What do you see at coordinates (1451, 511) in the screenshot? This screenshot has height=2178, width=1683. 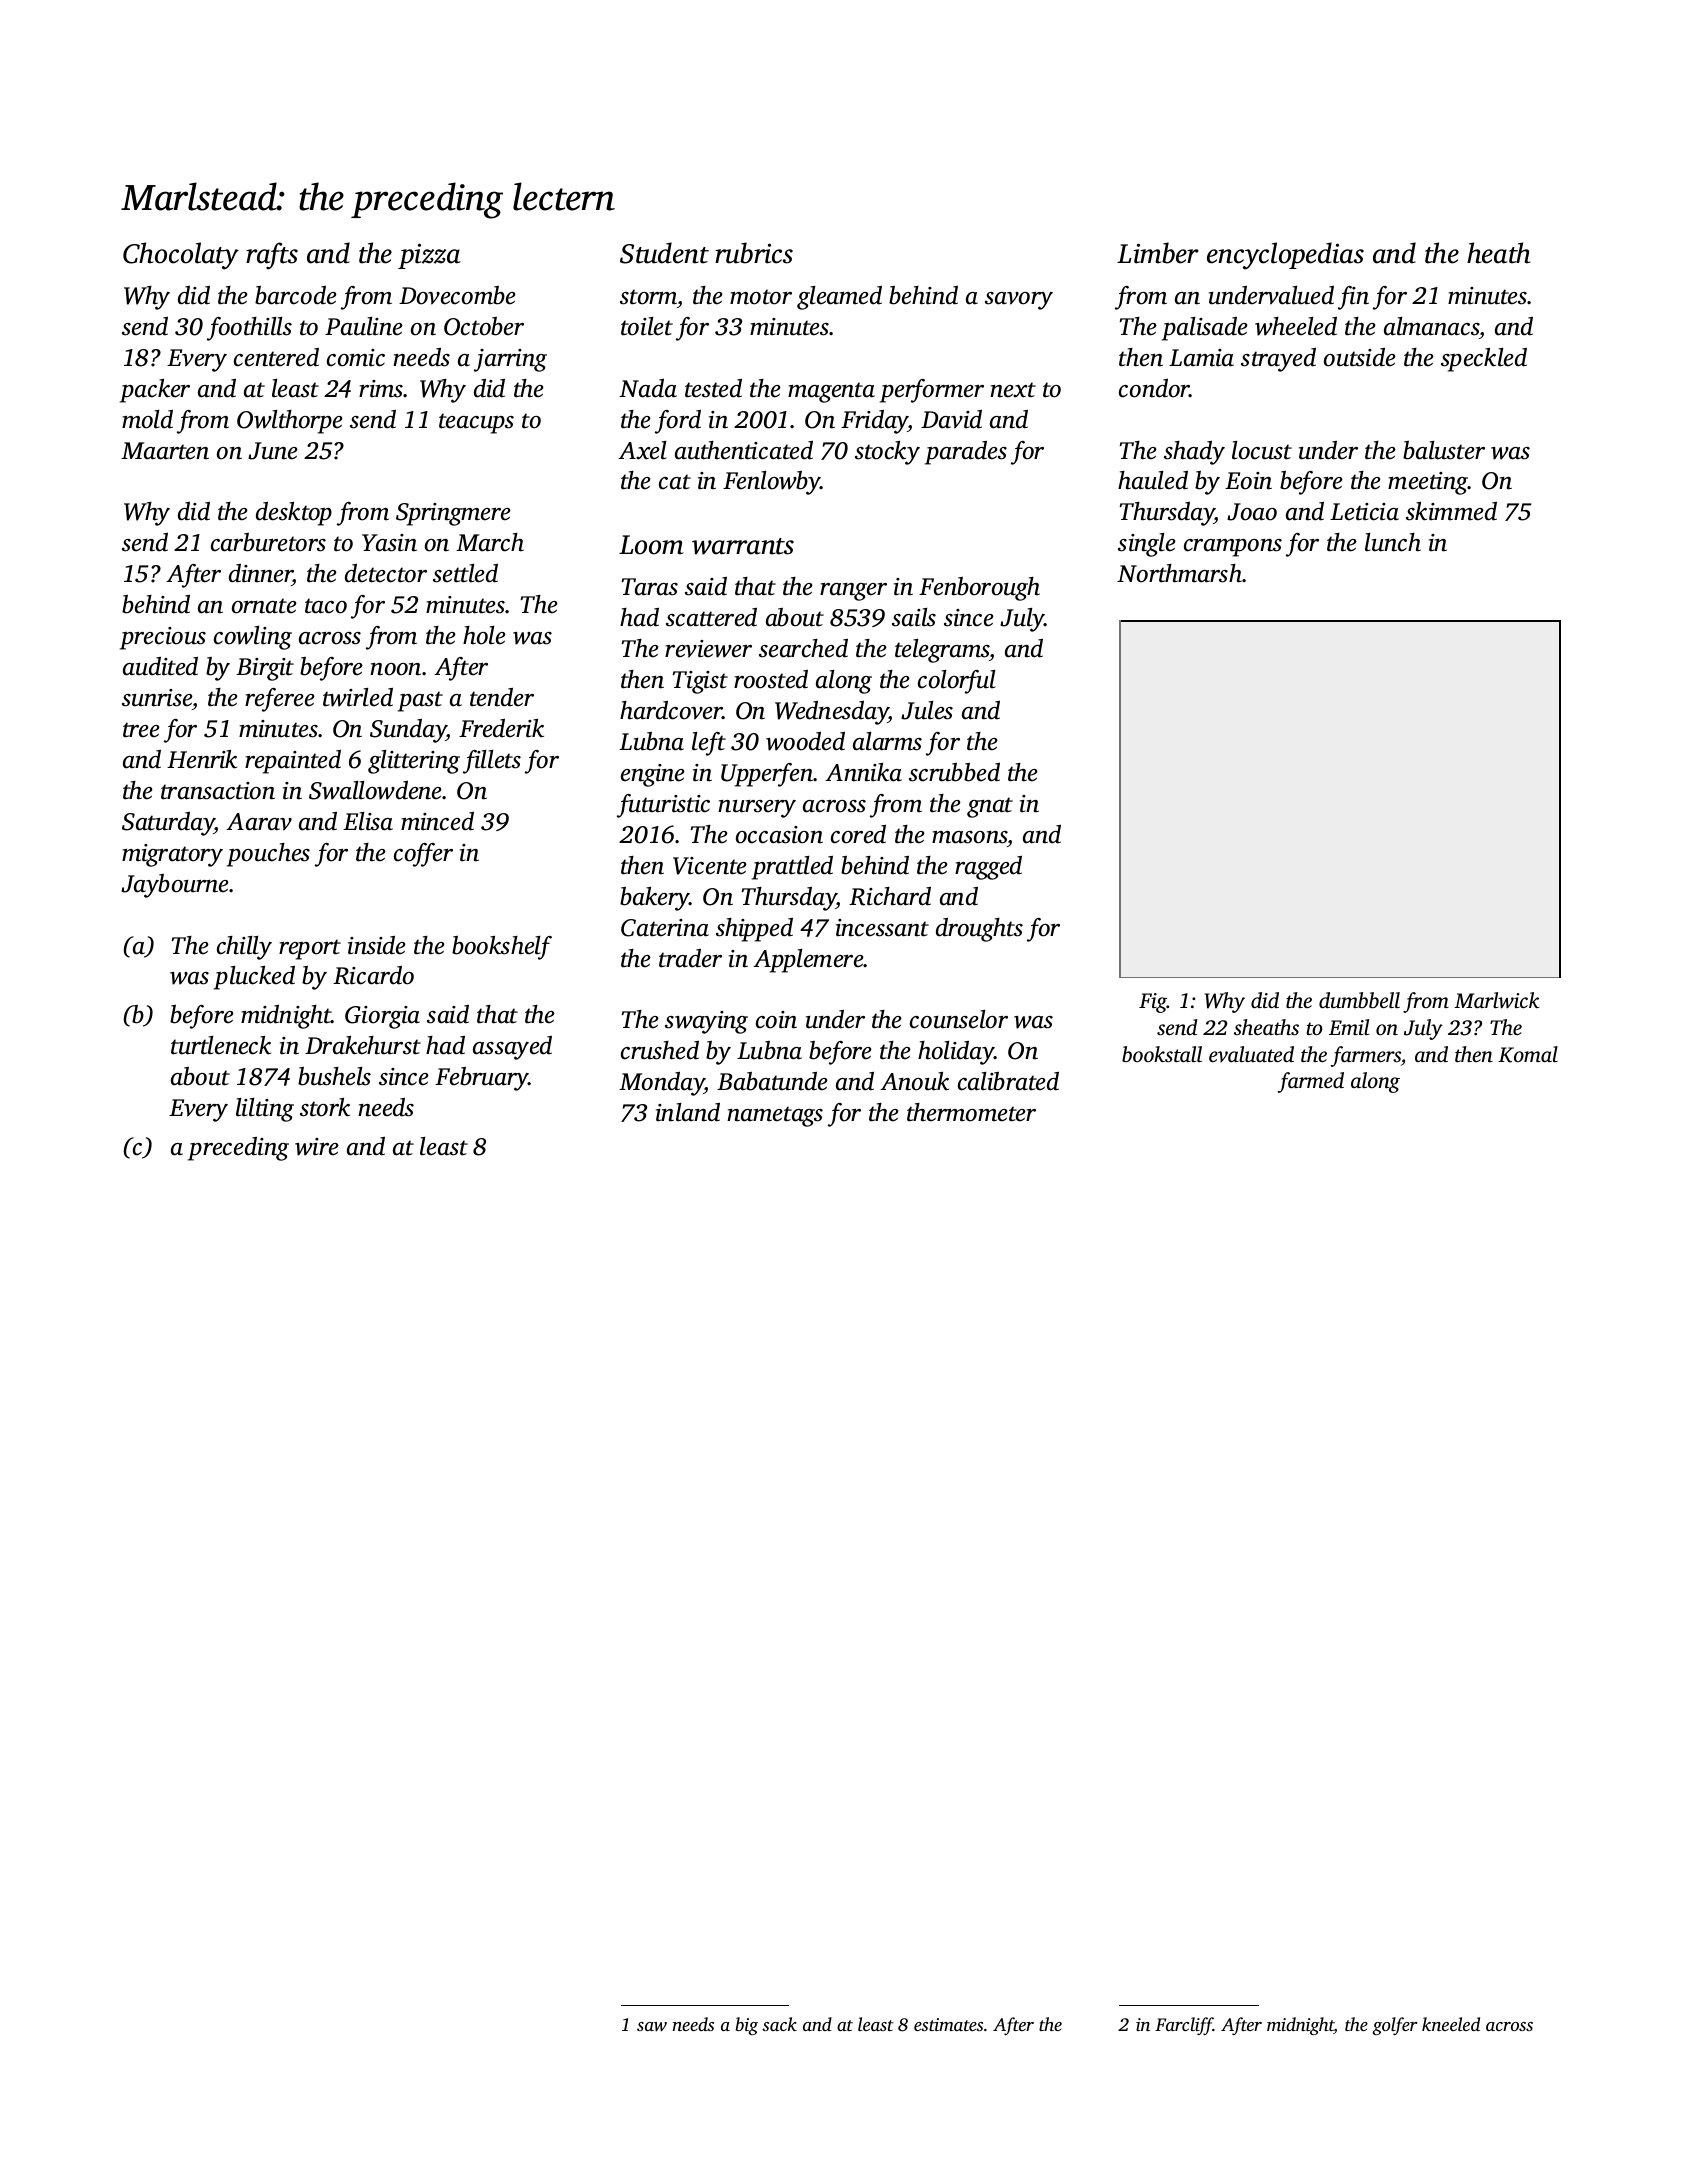 I see `skimmed` at bounding box center [1451, 511].
